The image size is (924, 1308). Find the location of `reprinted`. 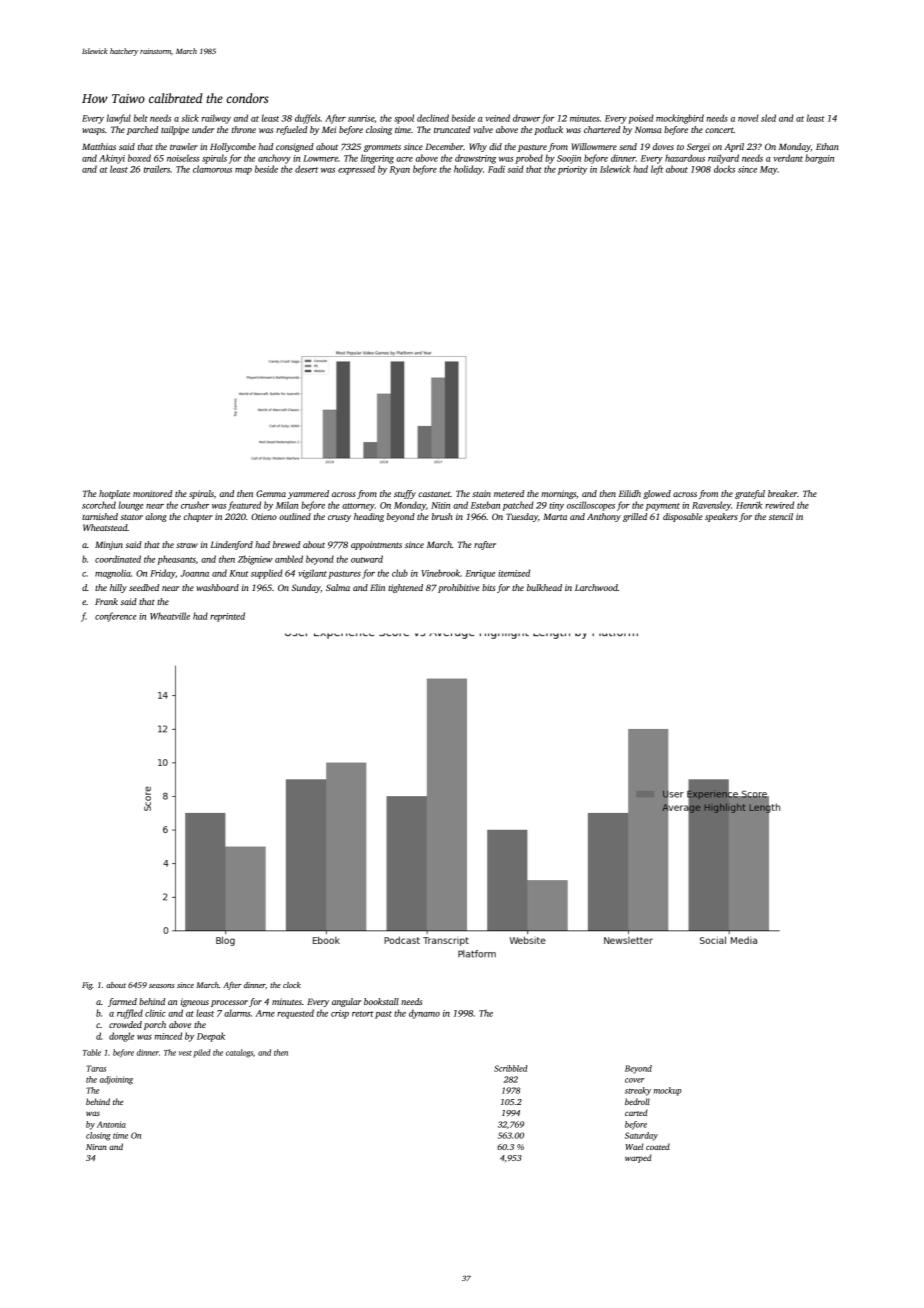

reprinted is located at coordinates (227, 617).
